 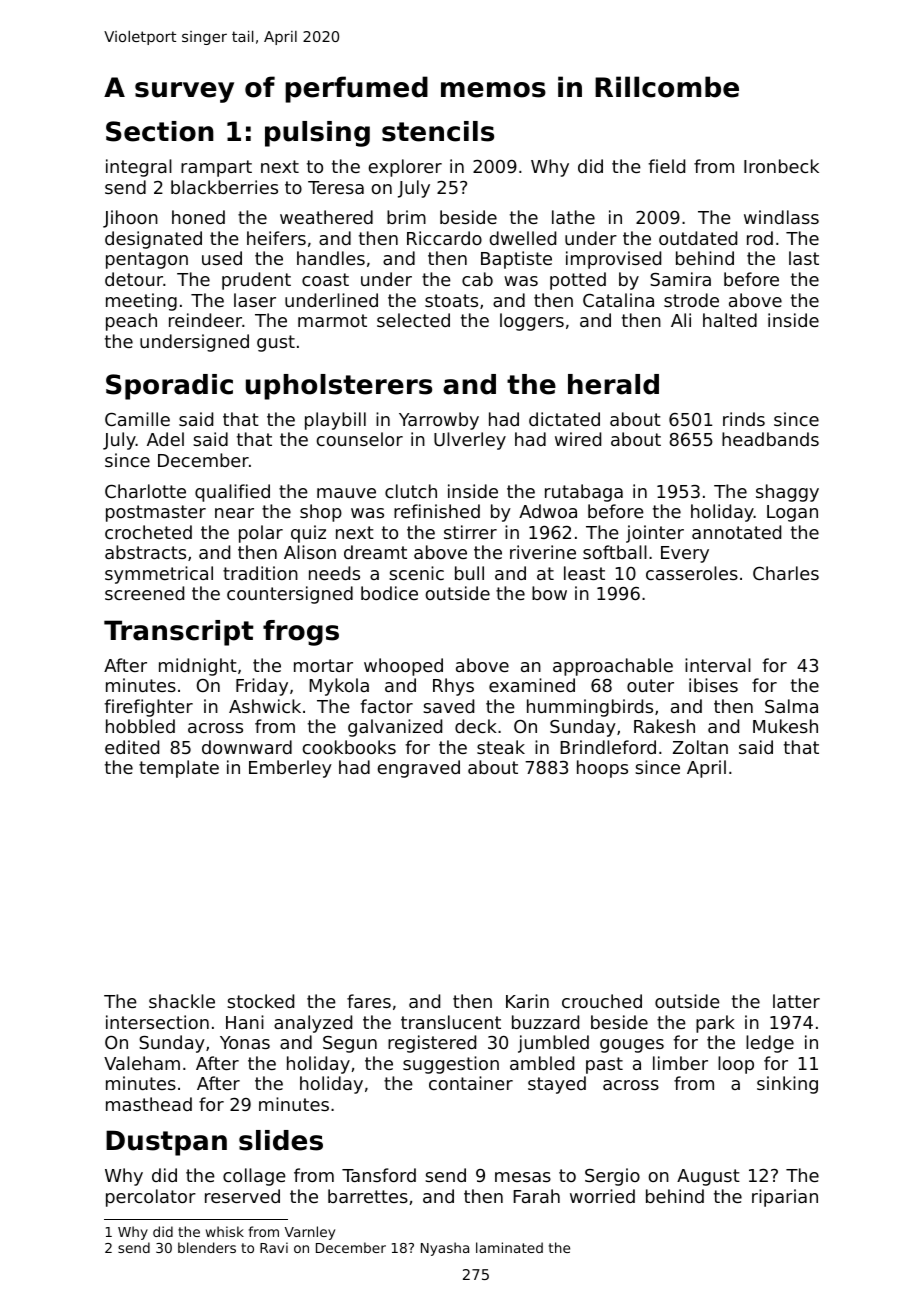 What do you see at coordinates (680, 1063) in the image?
I see `limber` at bounding box center [680, 1063].
